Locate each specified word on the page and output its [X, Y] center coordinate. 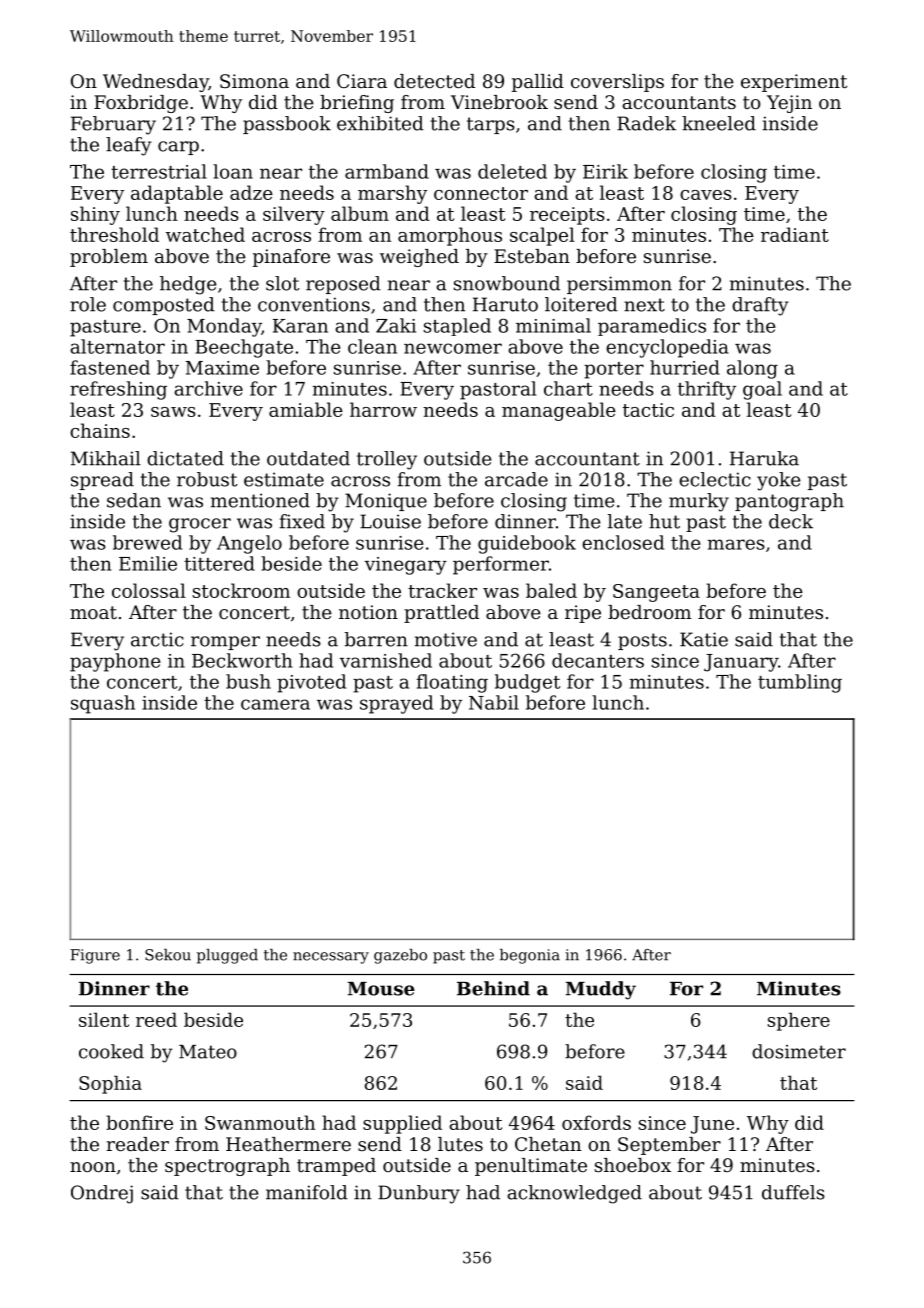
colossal [149, 590]
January [741, 663]
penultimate [531, 1167]
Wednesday [156, 83]
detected [434, 81]
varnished [386, 660]
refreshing [118, 390]
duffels [793, 1192]
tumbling [800, 683]
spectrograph [227, 1167]
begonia [530, 956]
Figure [95, 956]
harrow [383, 409]
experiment [794, 83]
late [625, 521]
